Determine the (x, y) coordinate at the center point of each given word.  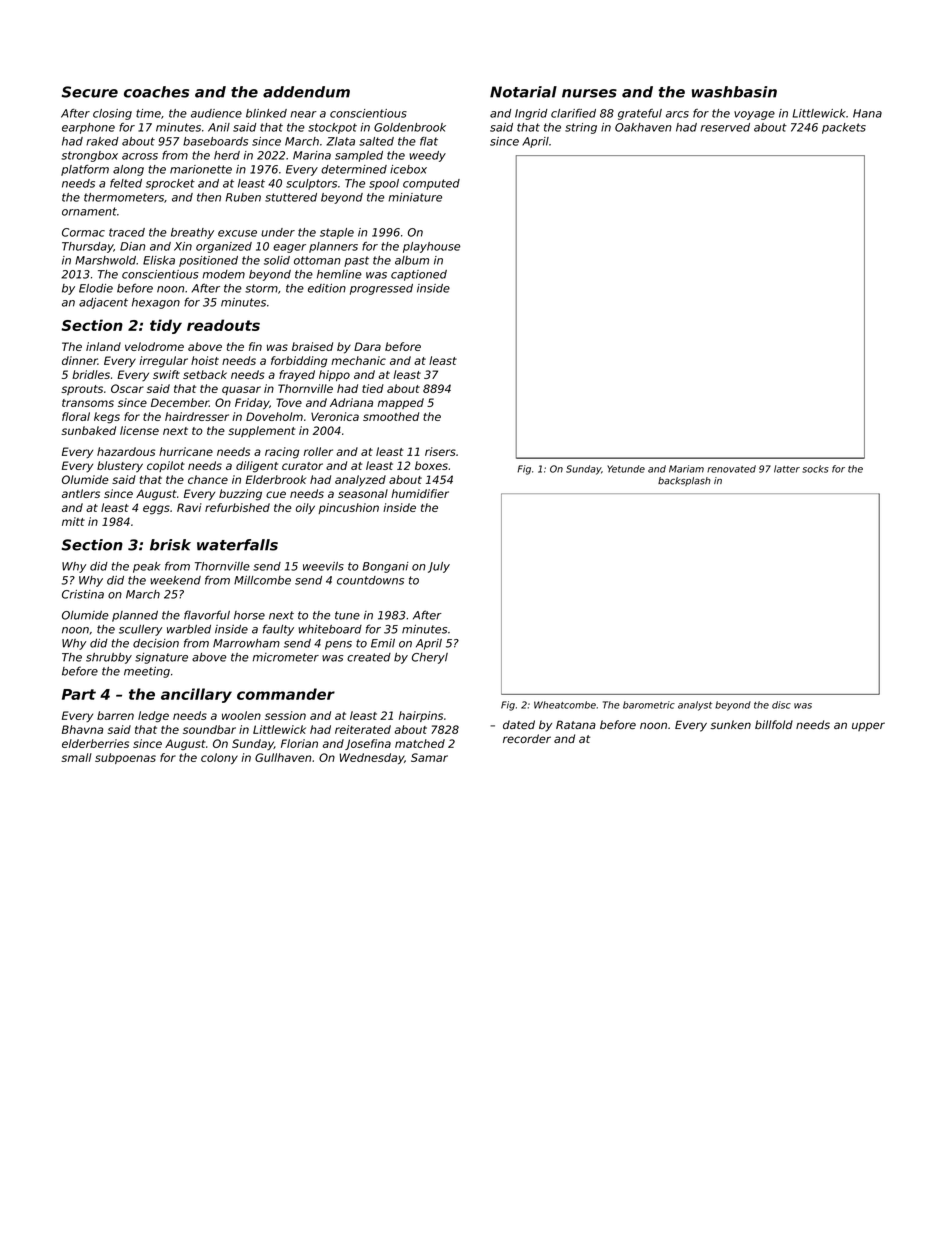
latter (787, 469)
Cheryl (430, 658)
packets (844, 128)
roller (318, 451)
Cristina (83, 594)
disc (781, 705)
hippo (334, 375)
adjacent (103, 303)
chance (208, 479)
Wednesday (372, 758)
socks (815, 469)
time (148, 113)
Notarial (523, 92)
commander (286, 694)
